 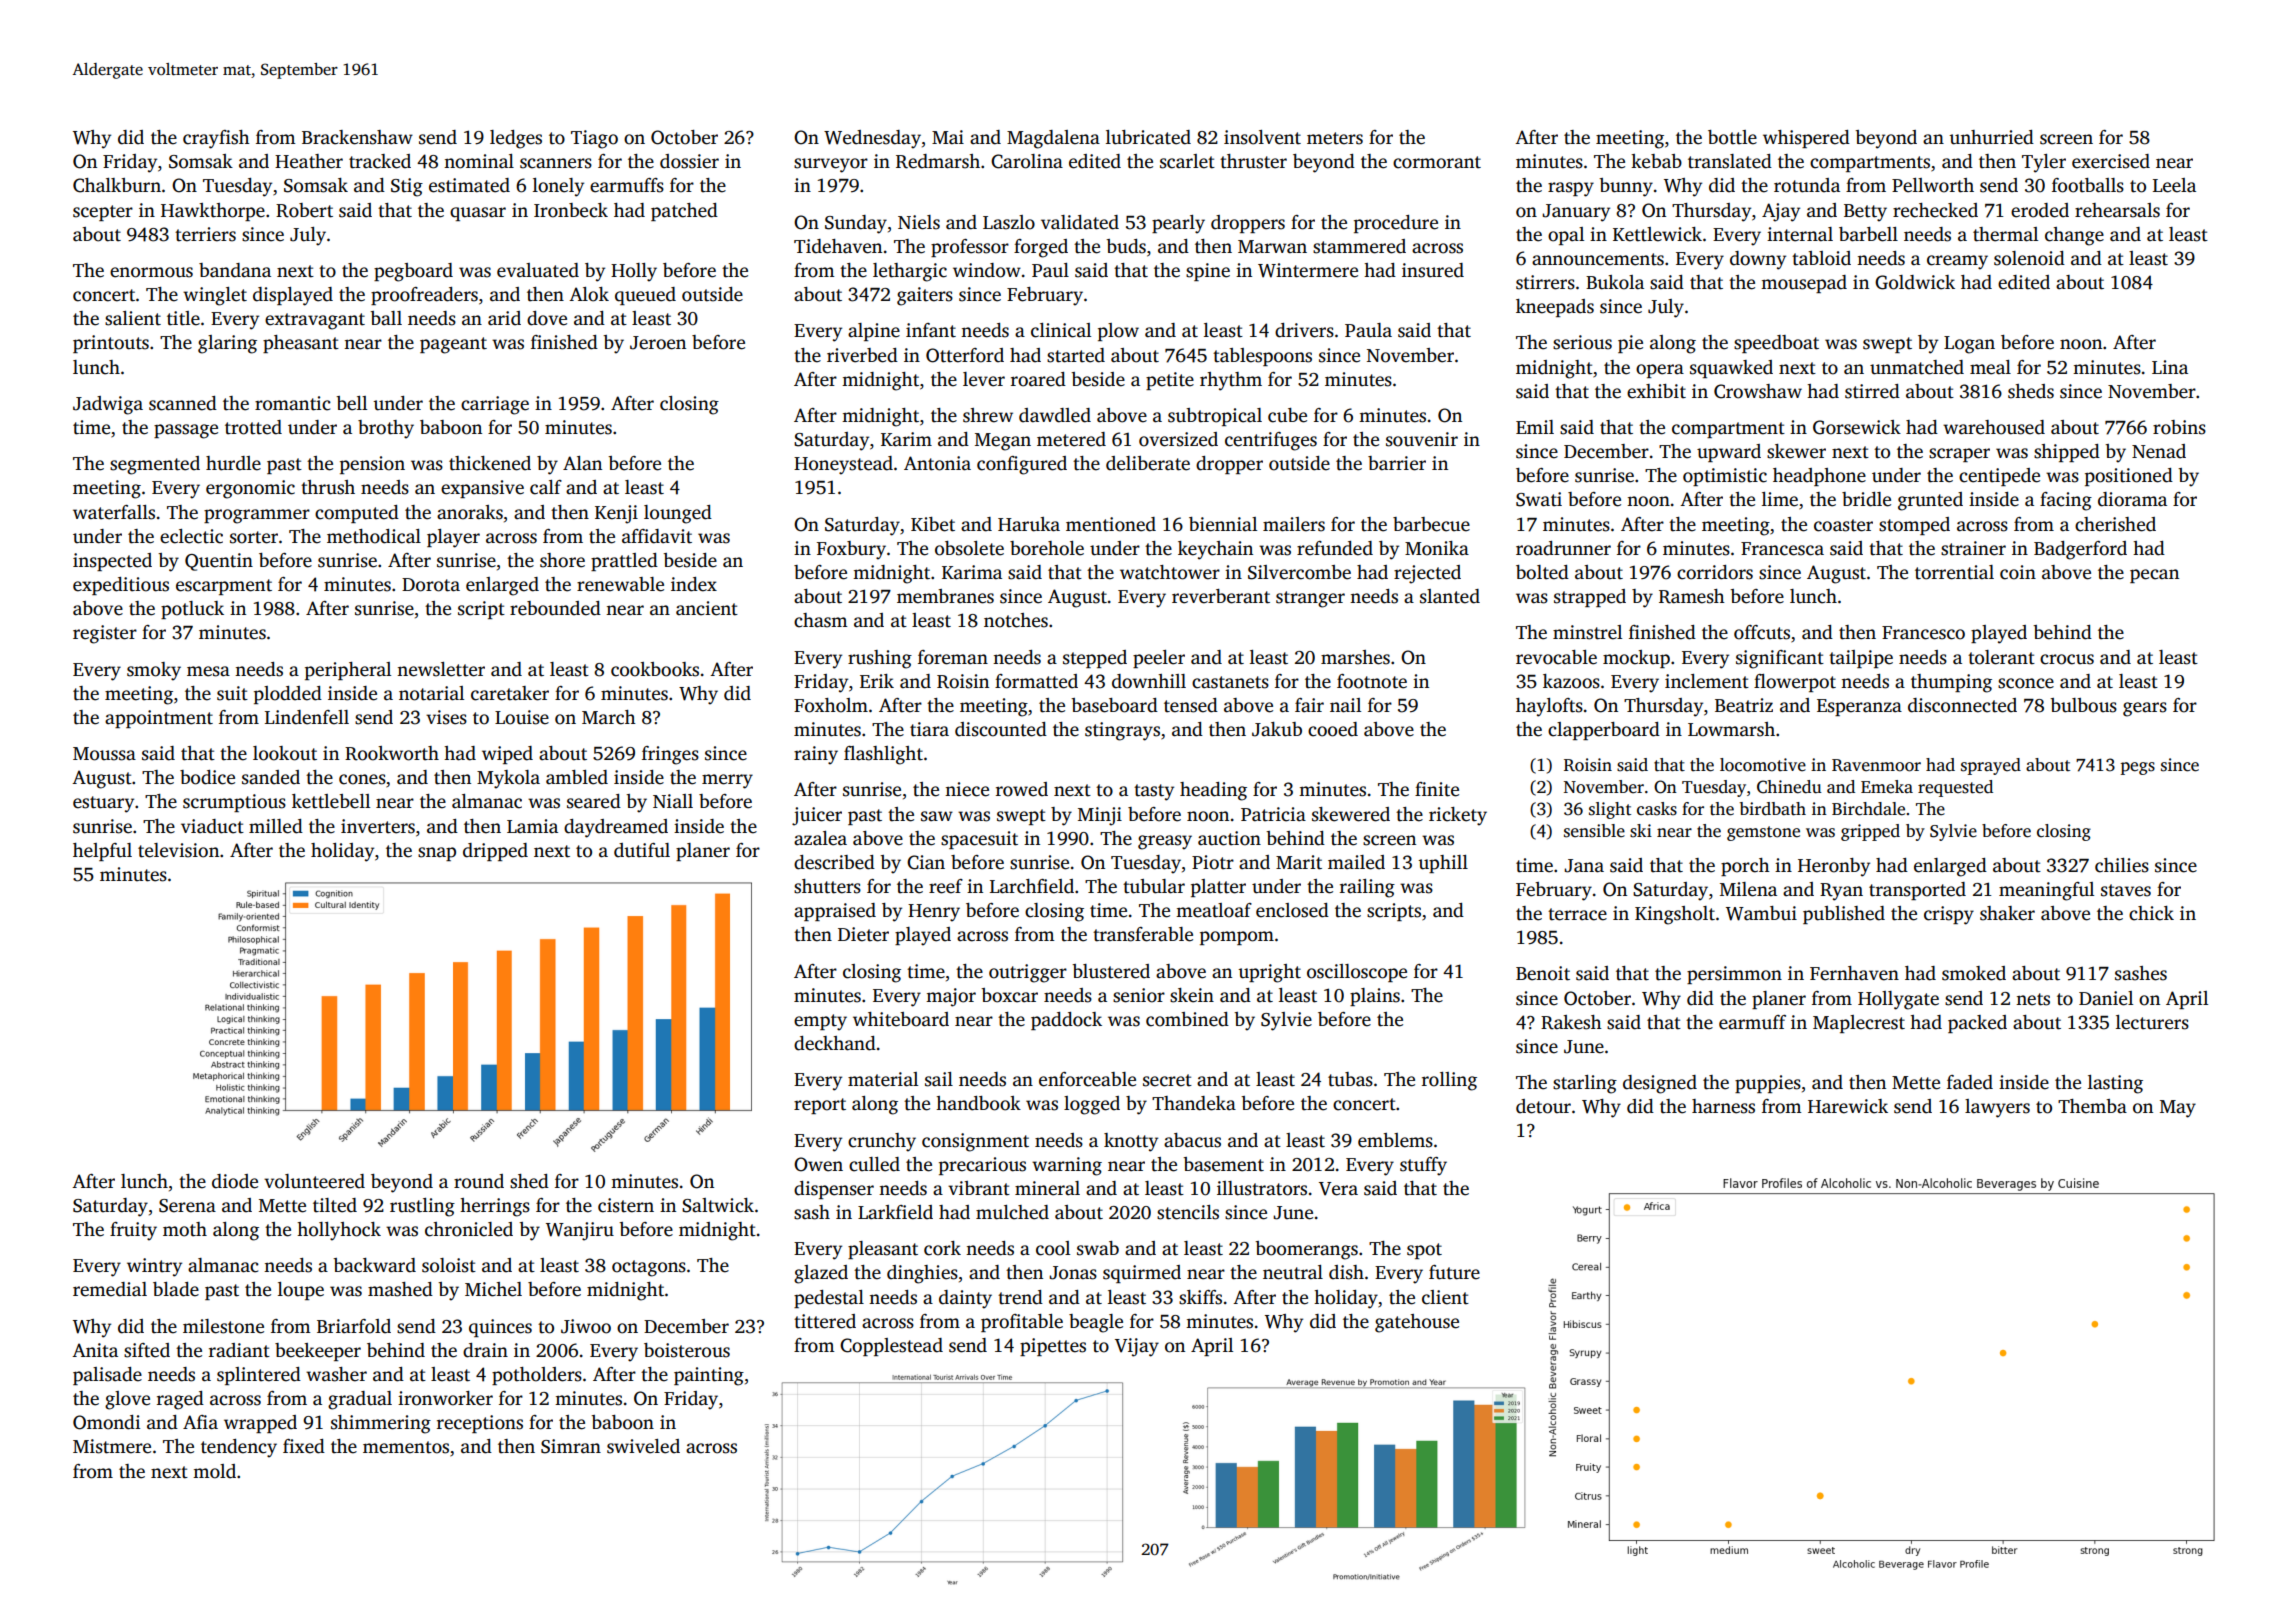 What do you see at coordinates (117, 185) in the page?
I see `Chalkburn` at bounding box center [117, 185].
